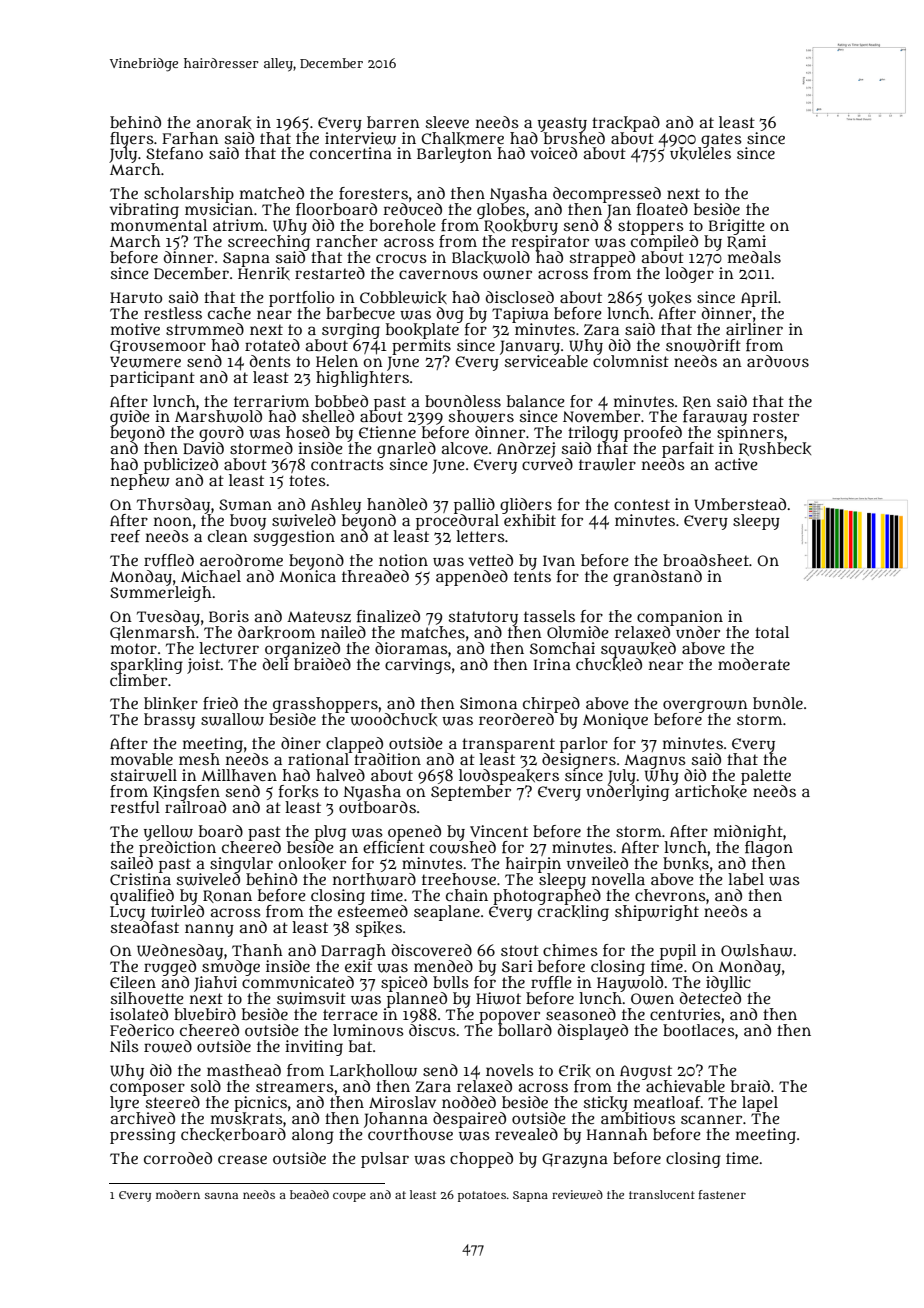  Describe the element at coordinates (703, 345) in the image. I see `snowdrift` at that location.
